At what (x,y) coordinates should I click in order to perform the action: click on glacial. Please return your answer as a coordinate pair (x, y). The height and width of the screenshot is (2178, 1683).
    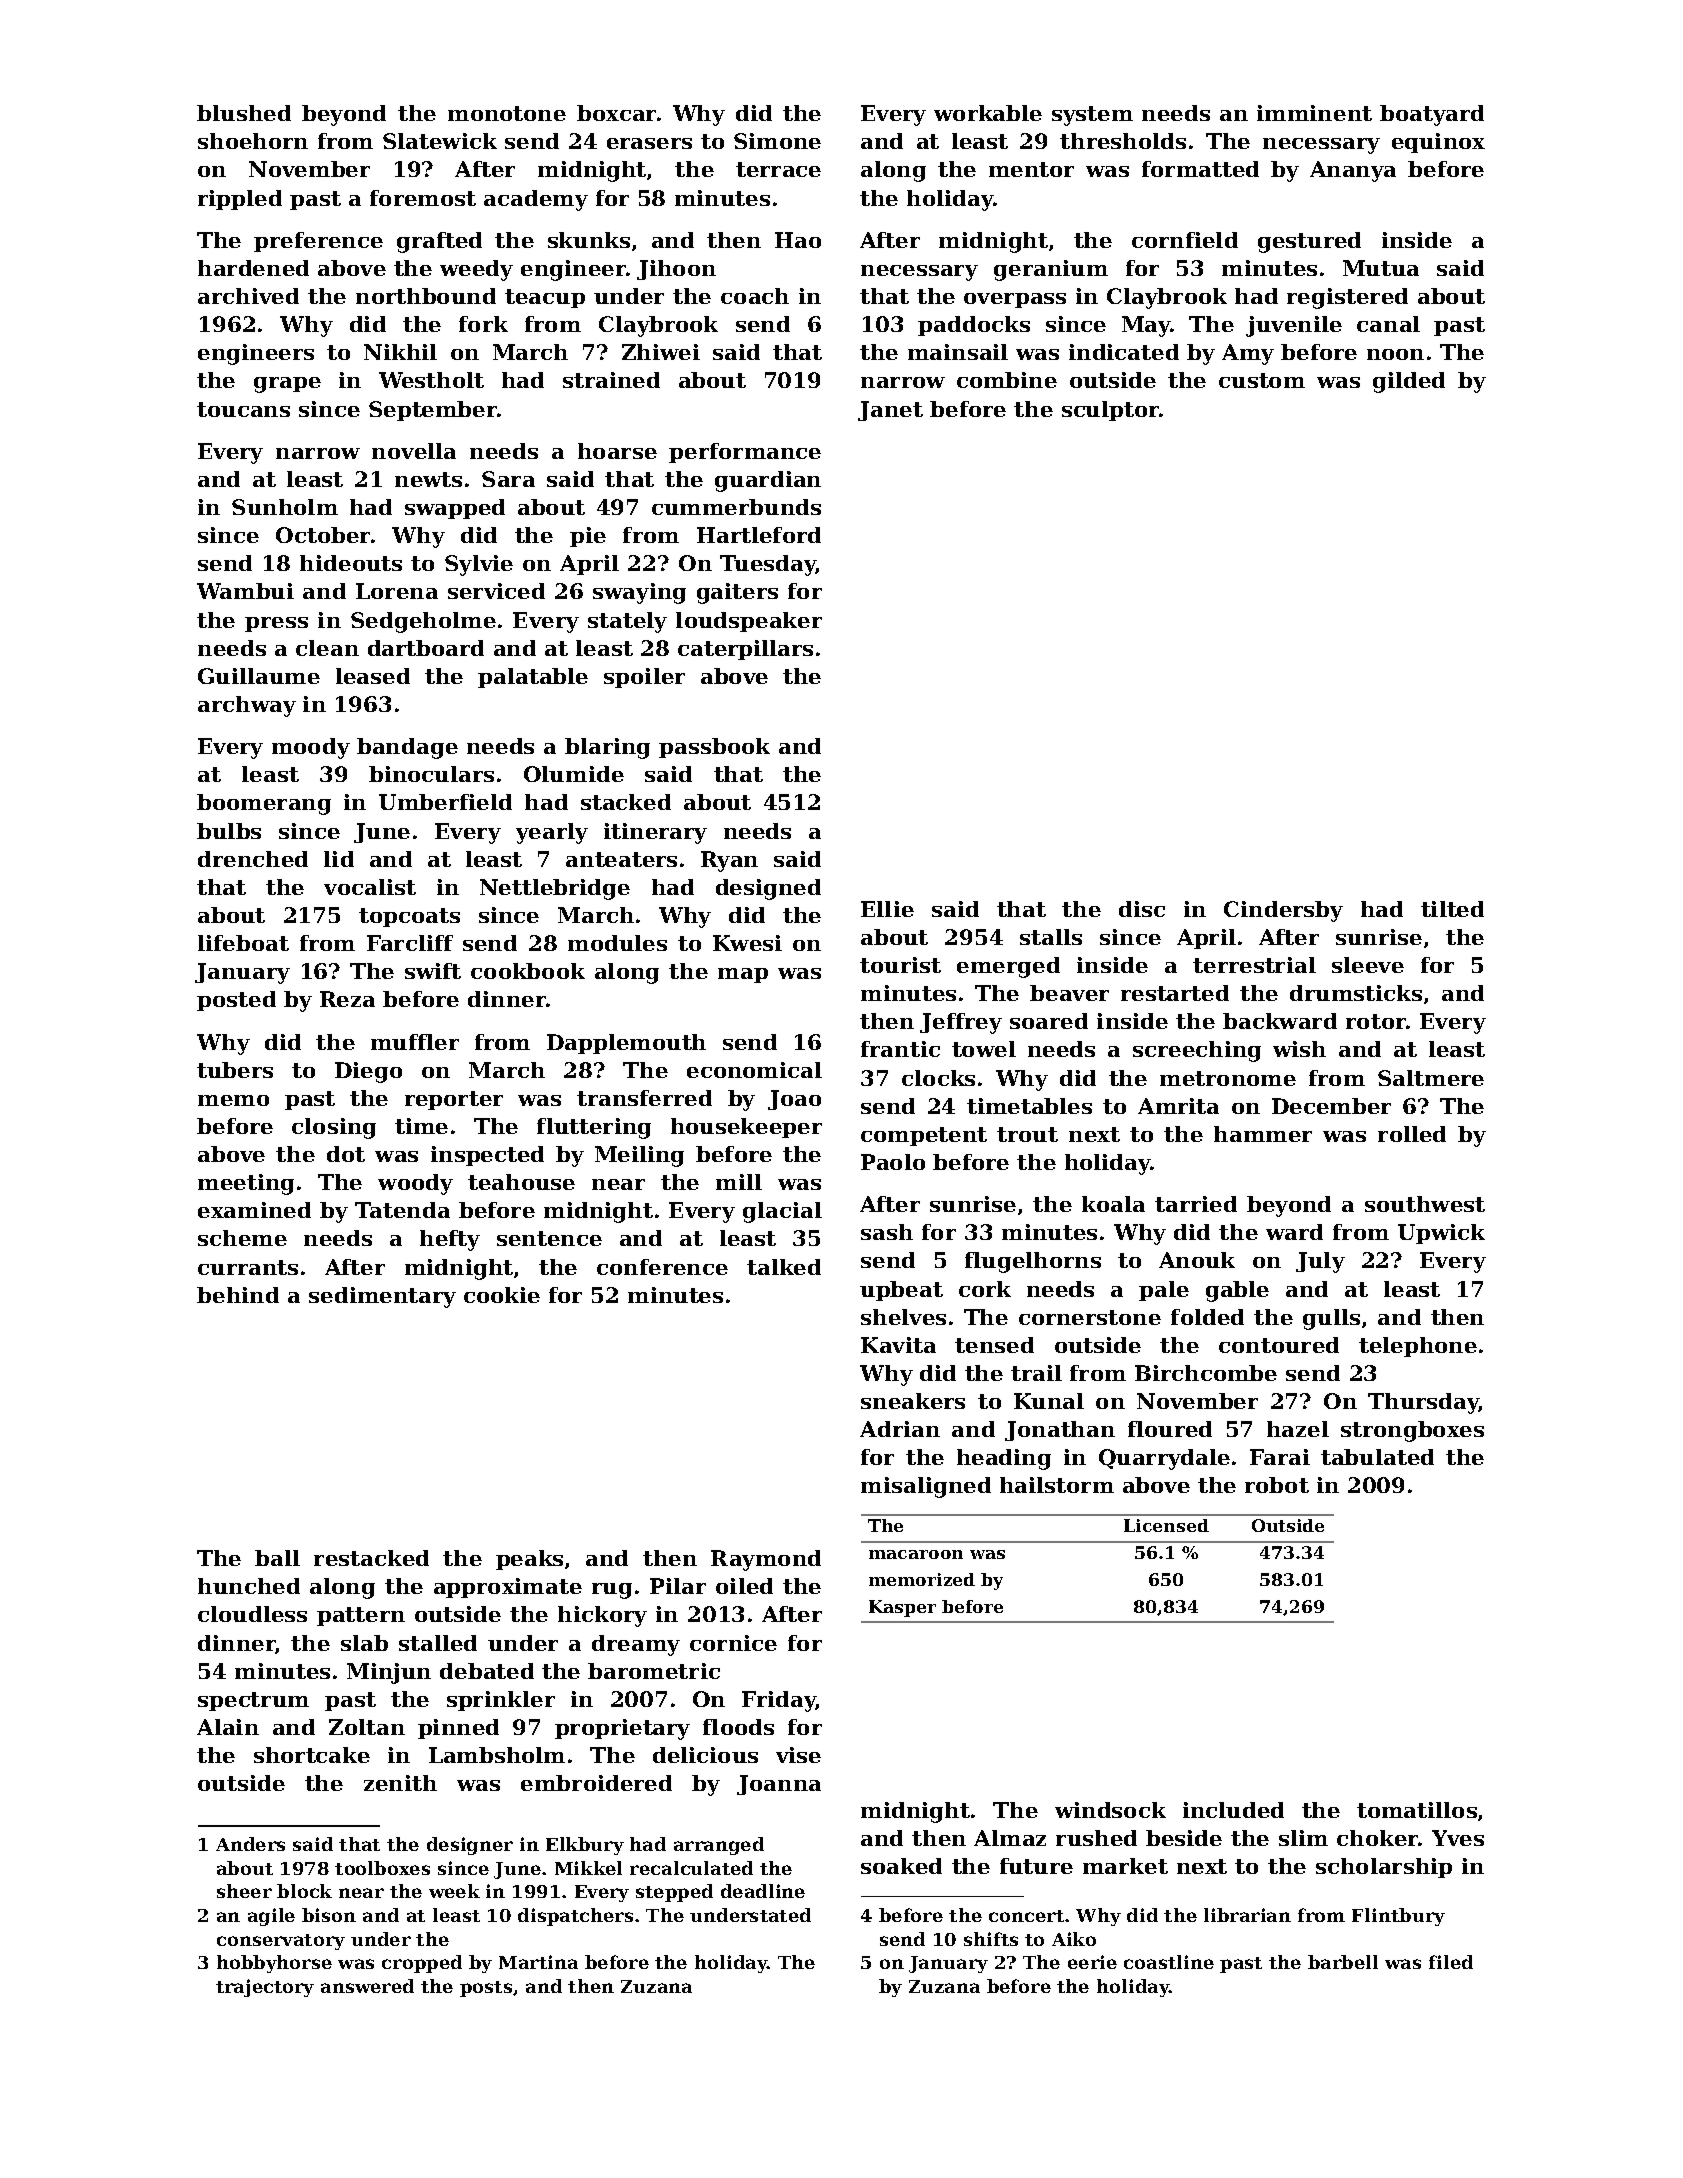
    Looking at the image, I should click on (782, 1212).
